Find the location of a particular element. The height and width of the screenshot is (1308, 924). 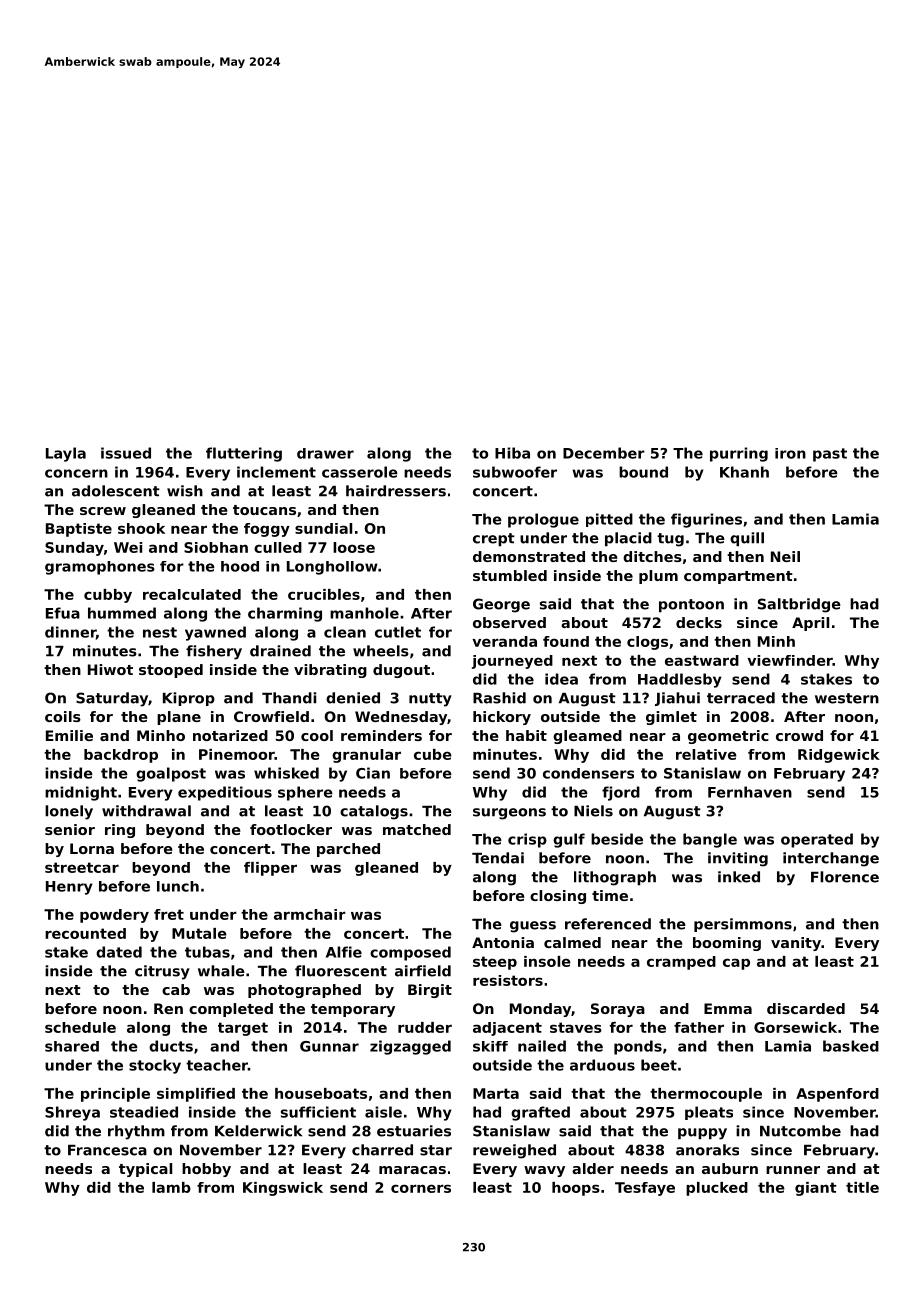

clogs is located at coordinates (647, 643).
